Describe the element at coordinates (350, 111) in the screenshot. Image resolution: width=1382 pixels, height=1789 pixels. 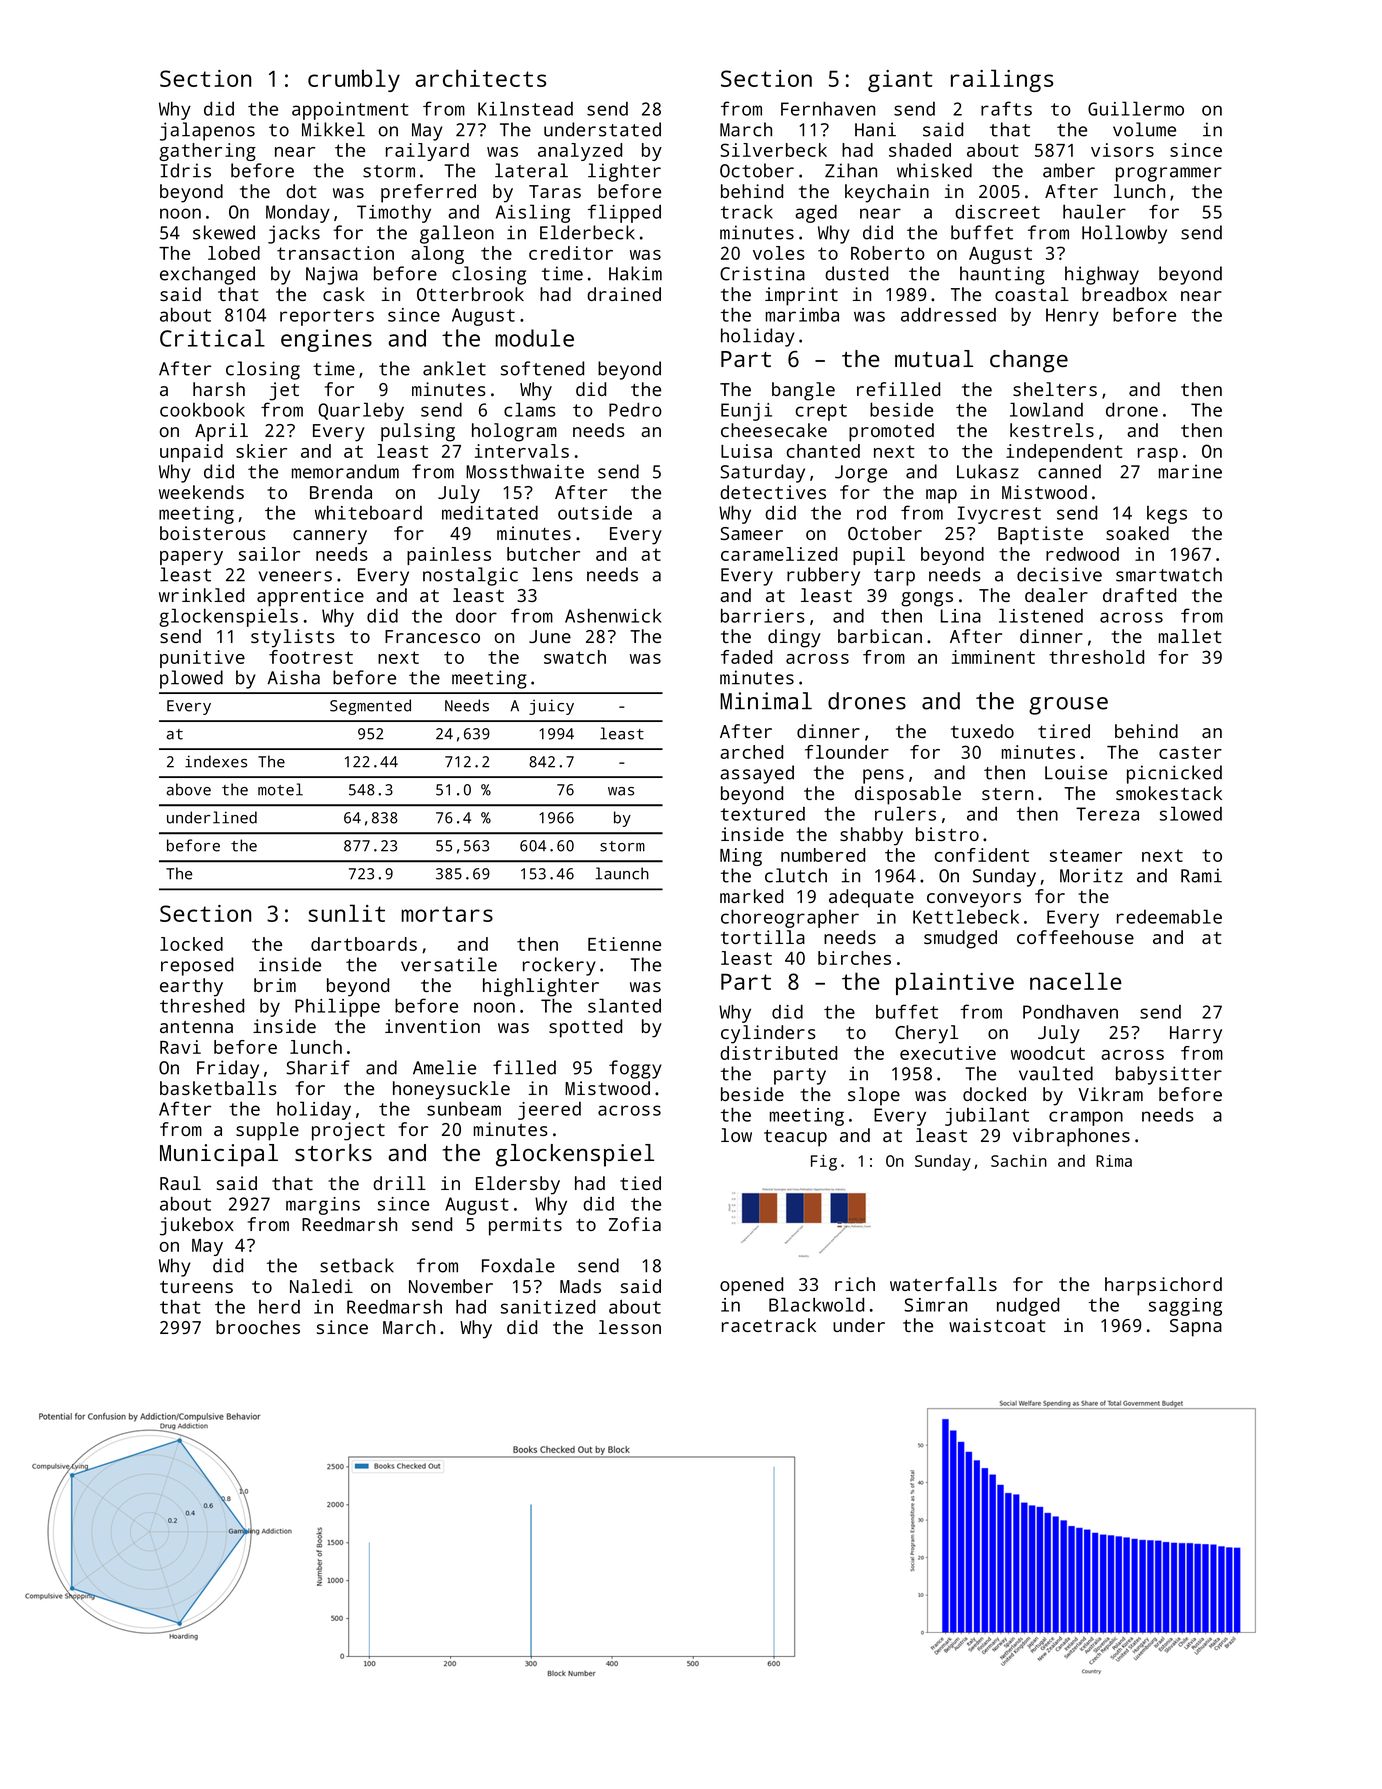
I see `appointment` at that location.
